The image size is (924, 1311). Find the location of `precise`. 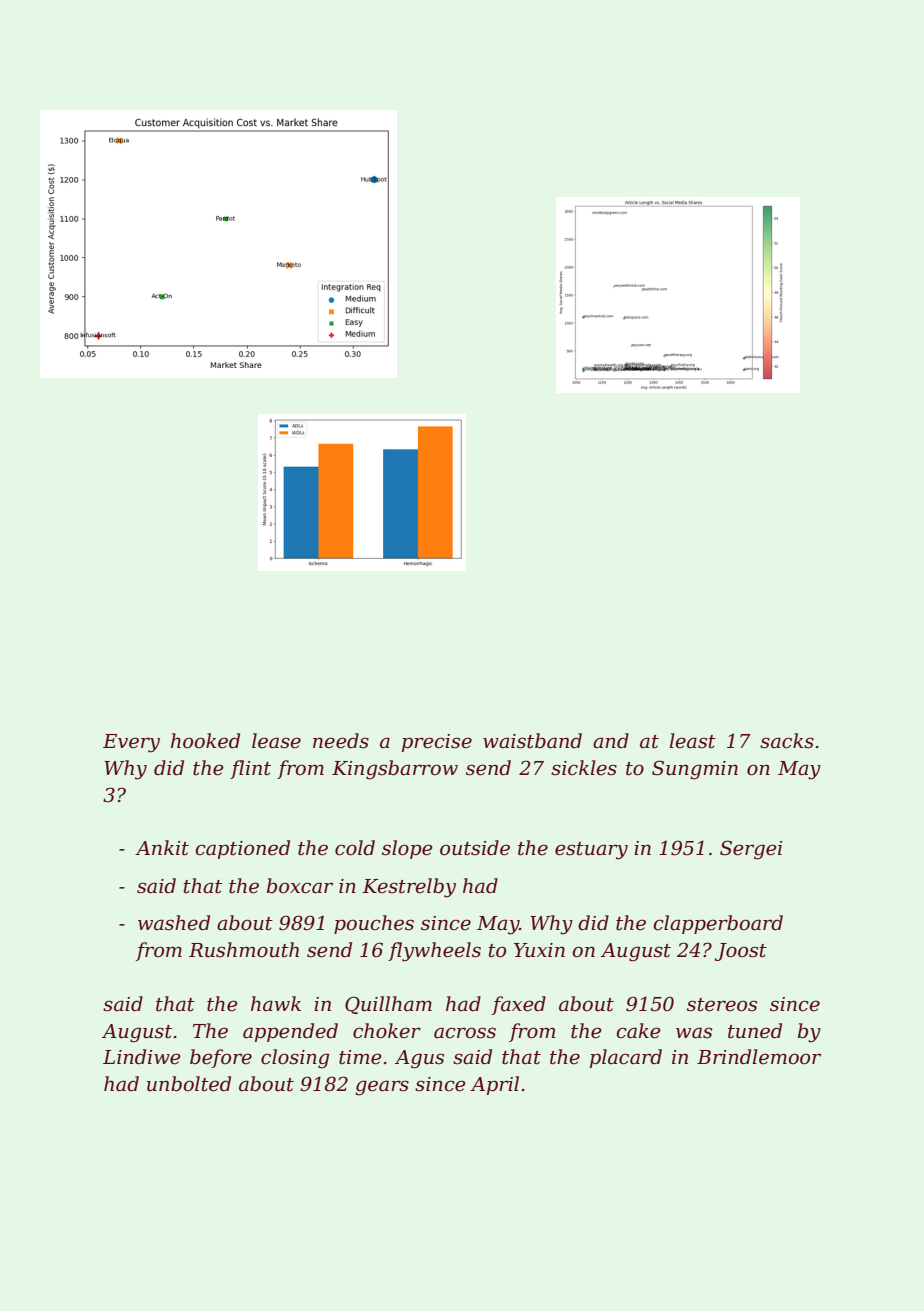

precise is located at coordinates (437, 743).
